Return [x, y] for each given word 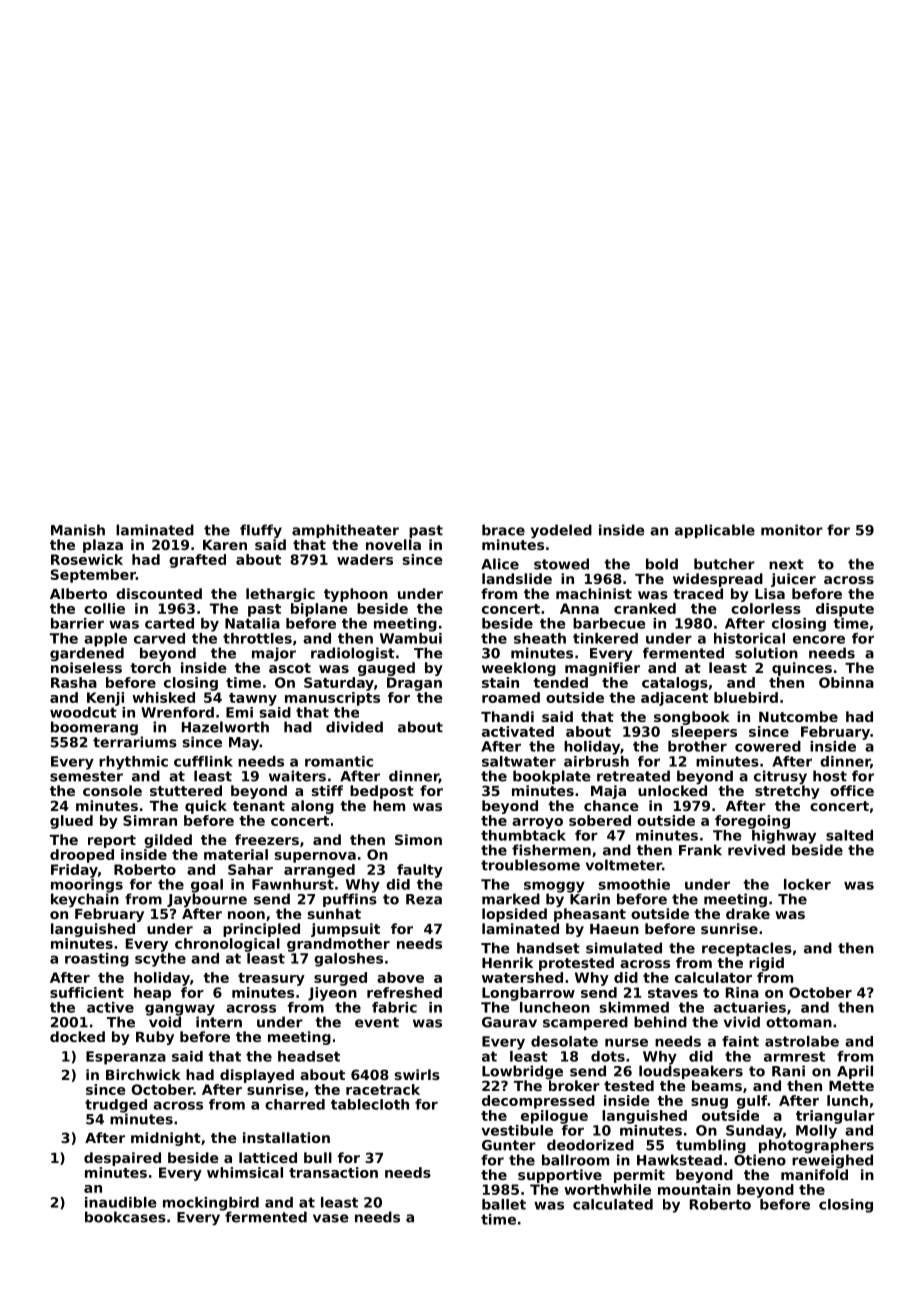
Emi [239, 712]
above [400, 977]
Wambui [411, 638]
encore [819, 639]
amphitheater [345, 531]
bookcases [125, 1217]
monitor [792, 530]
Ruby [155, 1038]
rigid [766, 964]
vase [331, 1218]
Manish [78, 530]
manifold [814, 1174]
